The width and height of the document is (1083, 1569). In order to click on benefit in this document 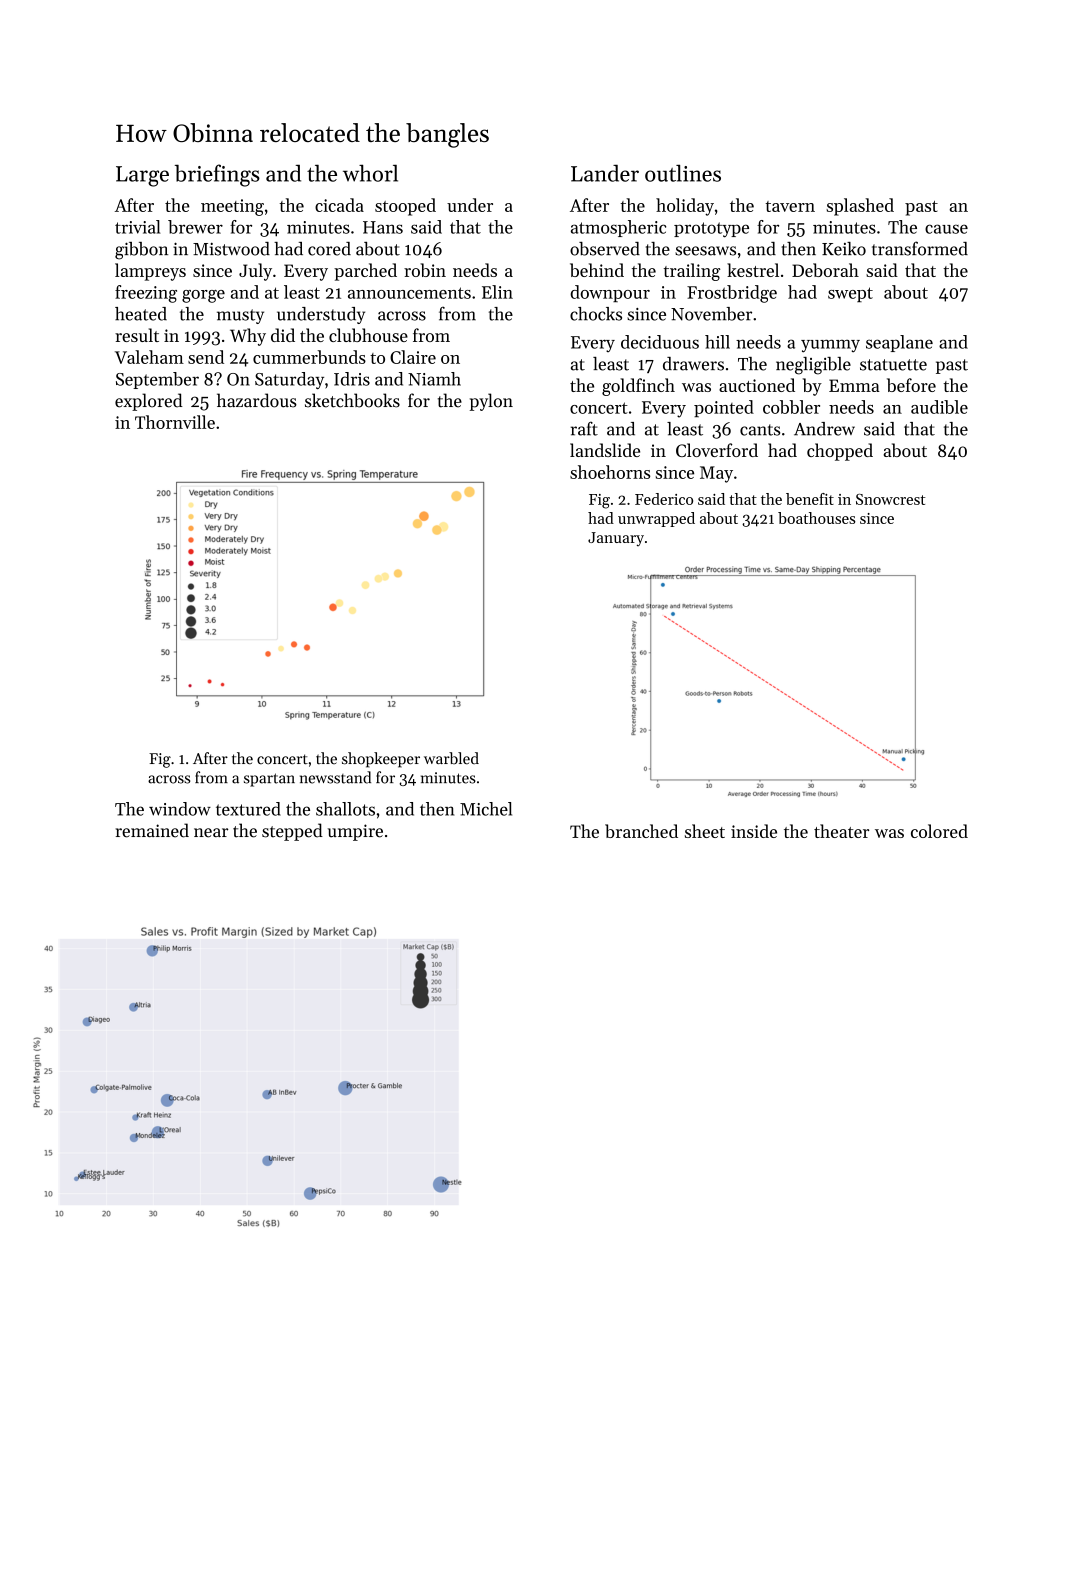, I will do `click(810, 499)`.
